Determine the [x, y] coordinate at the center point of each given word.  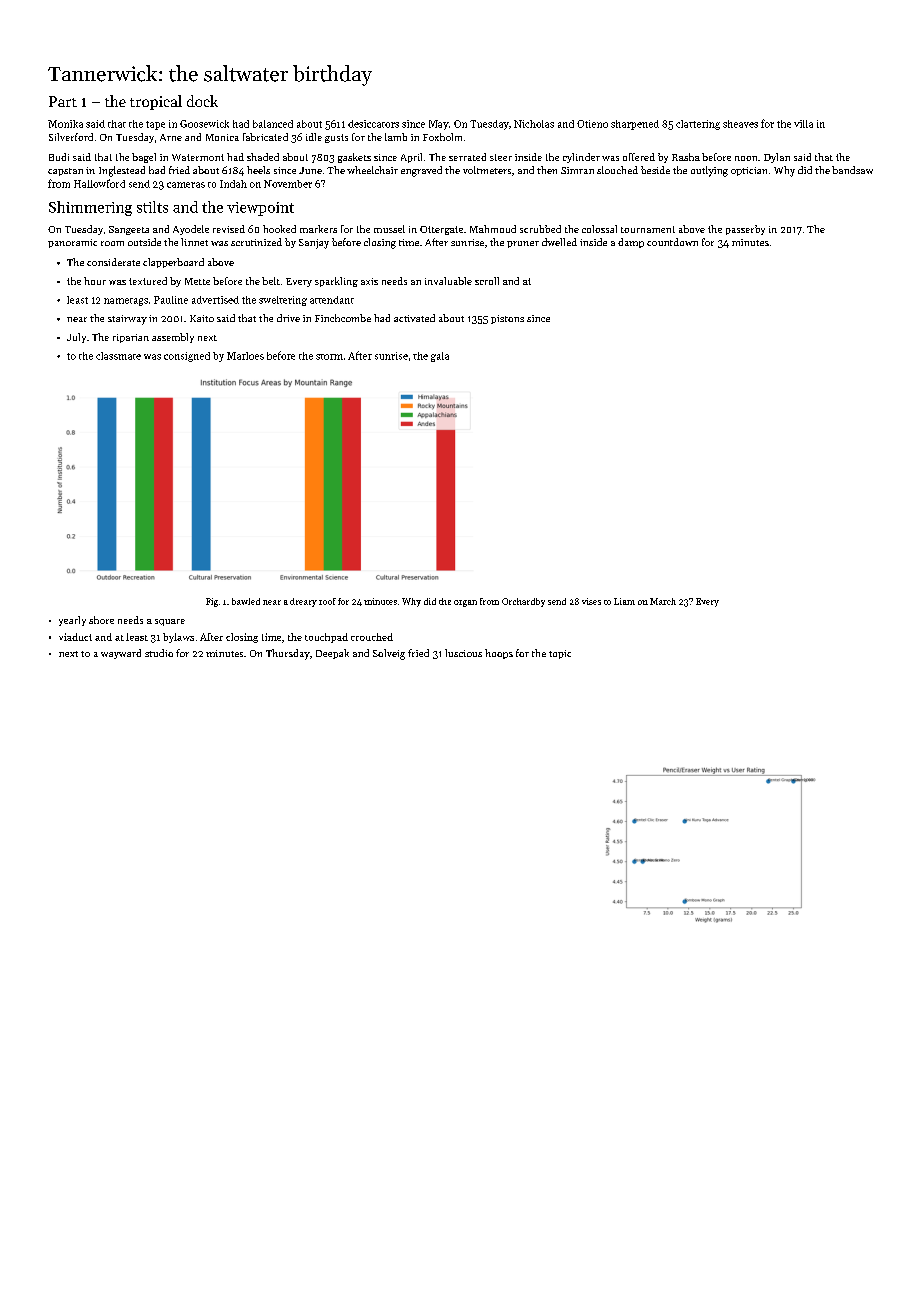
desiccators [373, 124]
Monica [222, 137]
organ [465, 603]
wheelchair [372, 170]
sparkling [336, 282]
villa [803, 124]
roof [327, 601]
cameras [186, 185]
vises [591, 601]
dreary [303, 602]
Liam [624, 601]
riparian [131, 338]
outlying [709, 171]
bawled [246, 601]
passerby [745, 230]
